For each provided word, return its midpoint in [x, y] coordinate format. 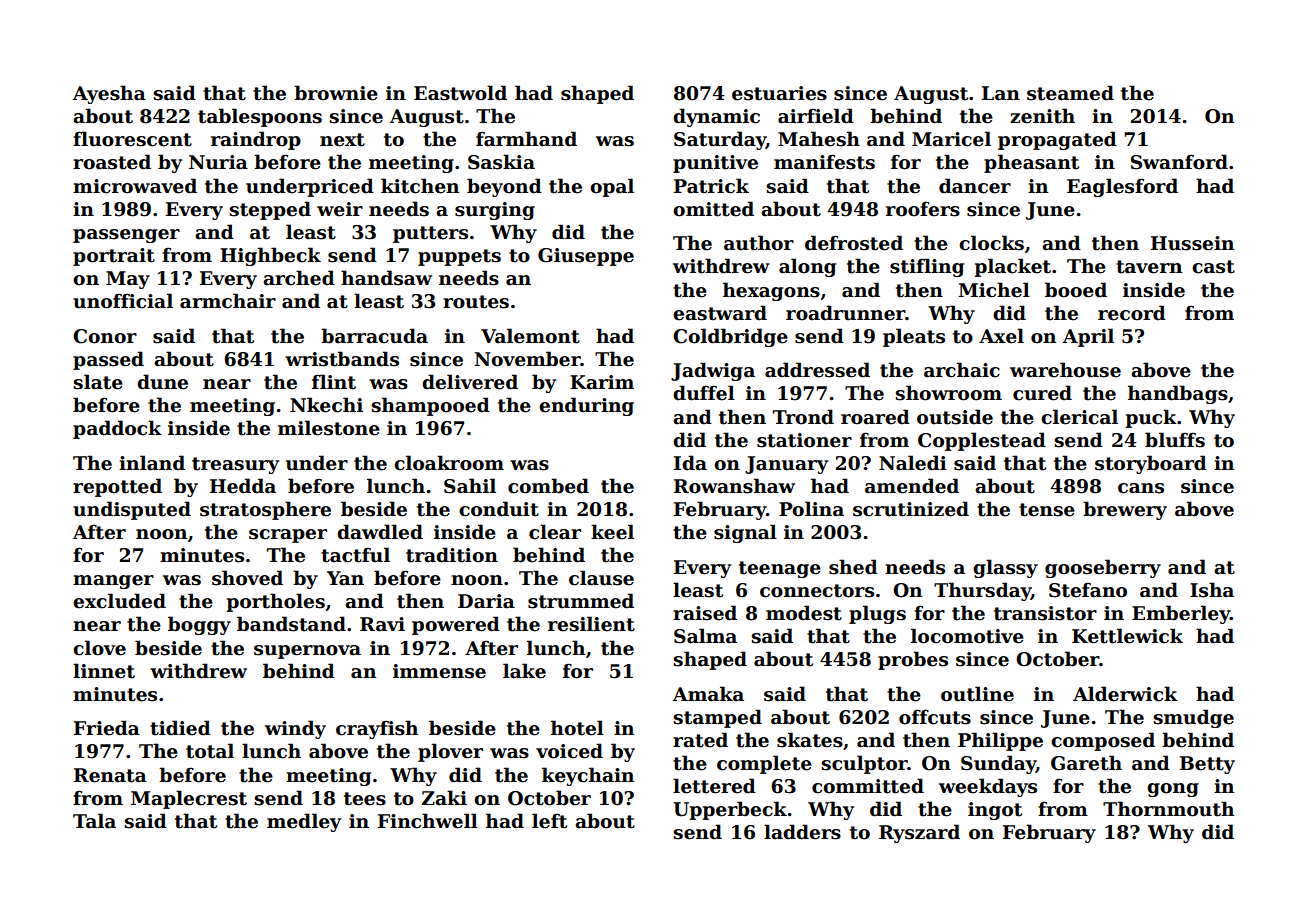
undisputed [132, 510]
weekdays [988, 787]
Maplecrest [189, 799]
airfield [816, 116]
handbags [1178, 394]
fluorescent [132, 139]
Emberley [1181, 614]
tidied [180, 728]
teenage [780, 569]
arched [299, 278]
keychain [588, 776]
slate [98, 382]
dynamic [716, 117]
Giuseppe [586, 257]
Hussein [1192, 243]
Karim [602, 382]
